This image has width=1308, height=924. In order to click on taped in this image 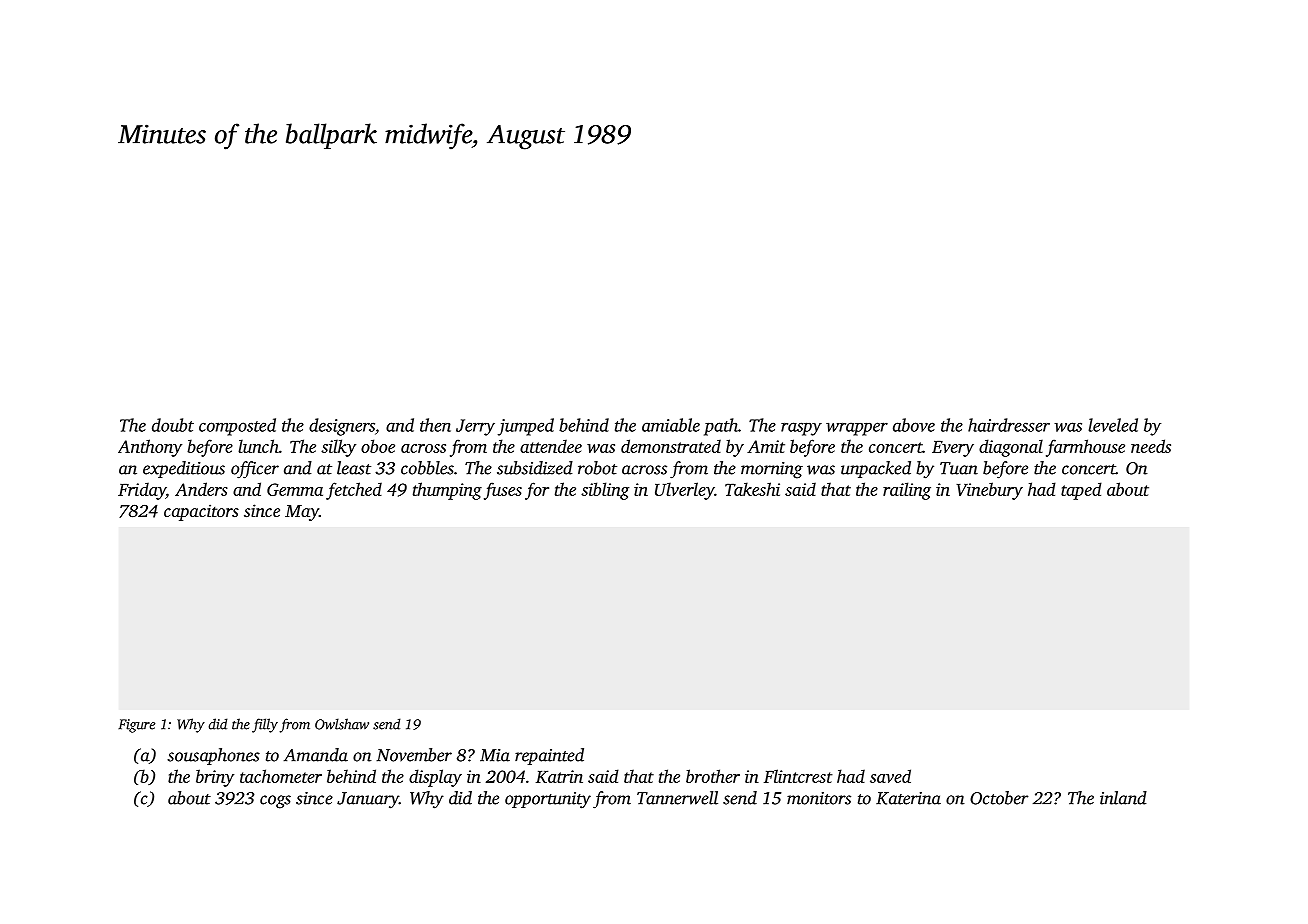, I will do `click(1081, 491)`.
